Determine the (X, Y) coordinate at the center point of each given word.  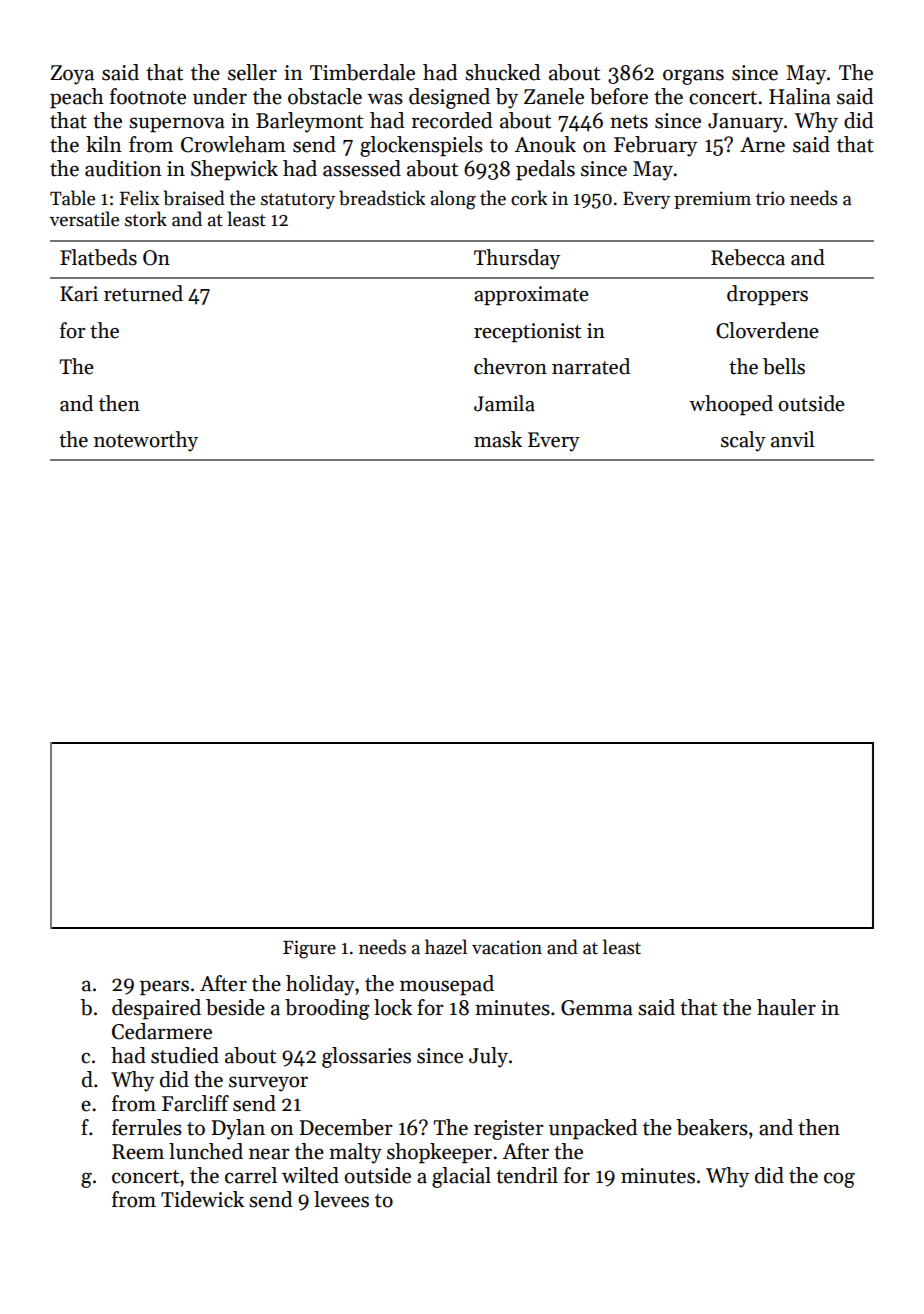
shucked (502, 72)
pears (164, 988)
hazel (446, 947)
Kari (79, 294)
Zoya (72, 75)
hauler (786, 1007)
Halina (800, 96)
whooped (731, 405)
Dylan (238, 1129)
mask (498, 439)
